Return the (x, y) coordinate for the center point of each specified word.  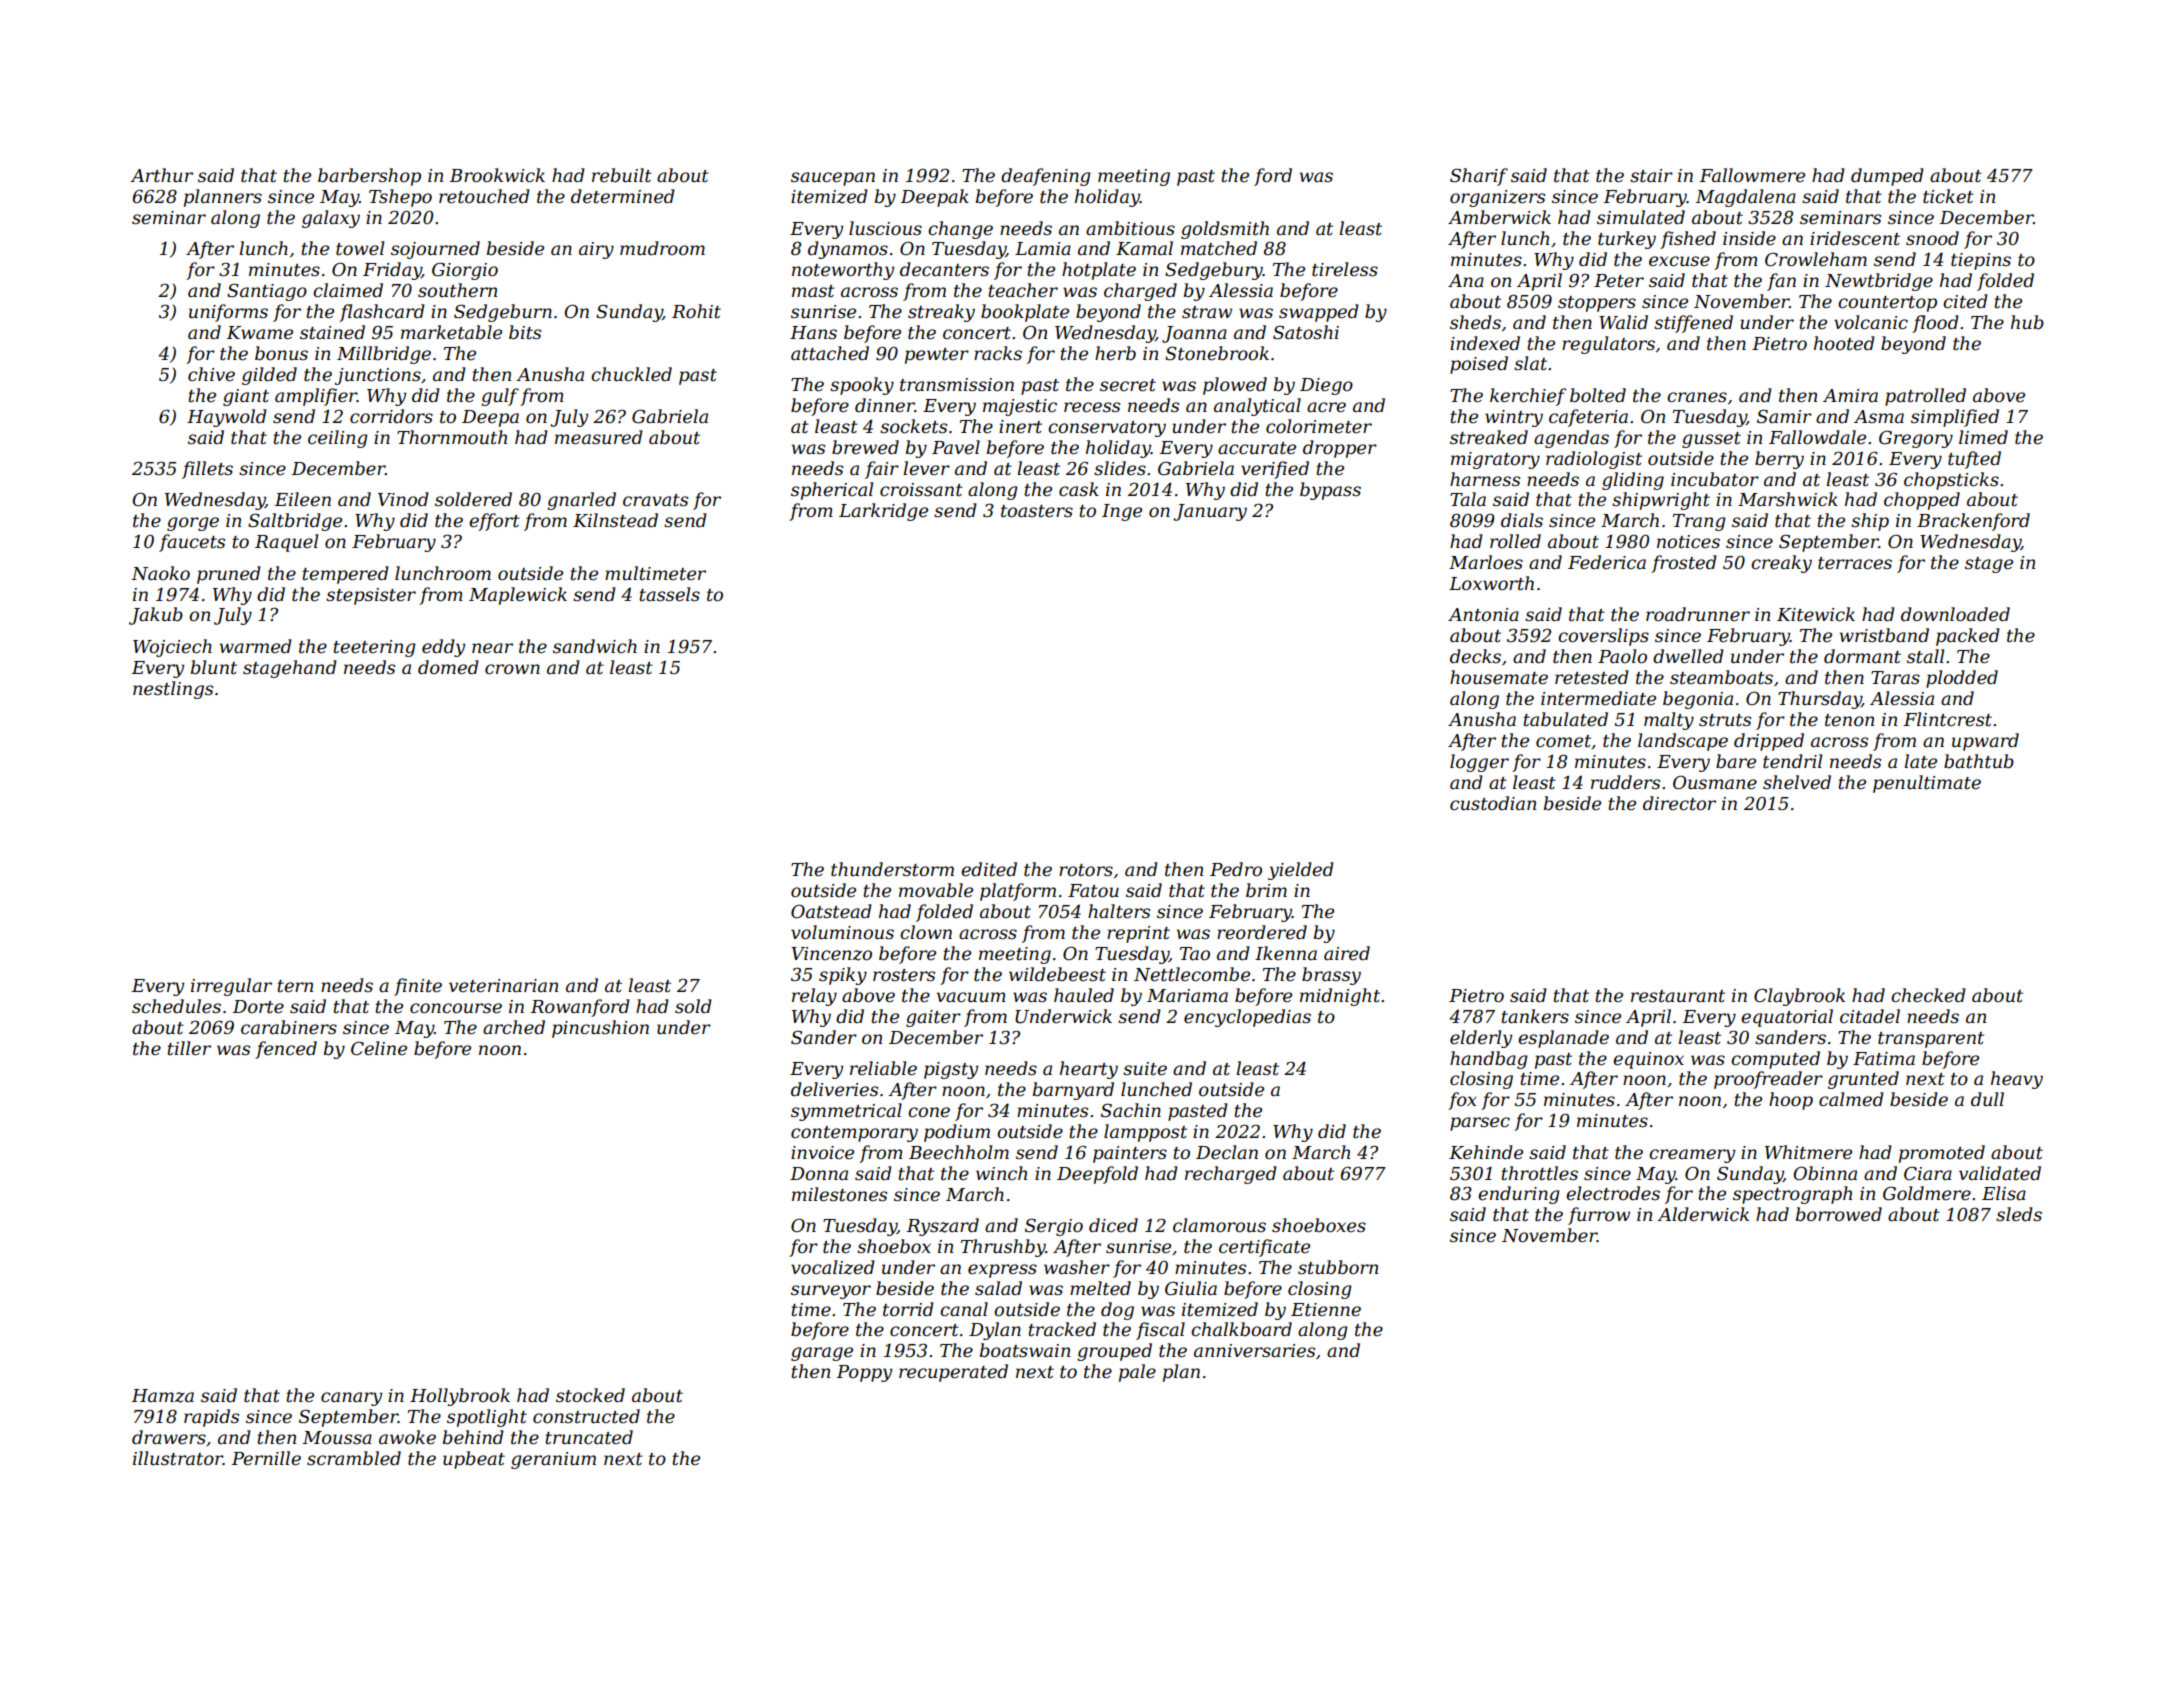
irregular (231, 987)
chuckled (631, 374)
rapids (211, 1418)
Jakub (156, 616)
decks (1475, 656)
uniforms (228, 313)
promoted (1942, 1154)
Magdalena (1746, 198)
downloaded (1955, 614)
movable (936, 890)
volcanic (1871, 322)
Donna (819, 1174)
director (1679, 803)
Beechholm (959, 1152)
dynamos (848, 250)
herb (1115, 353)
